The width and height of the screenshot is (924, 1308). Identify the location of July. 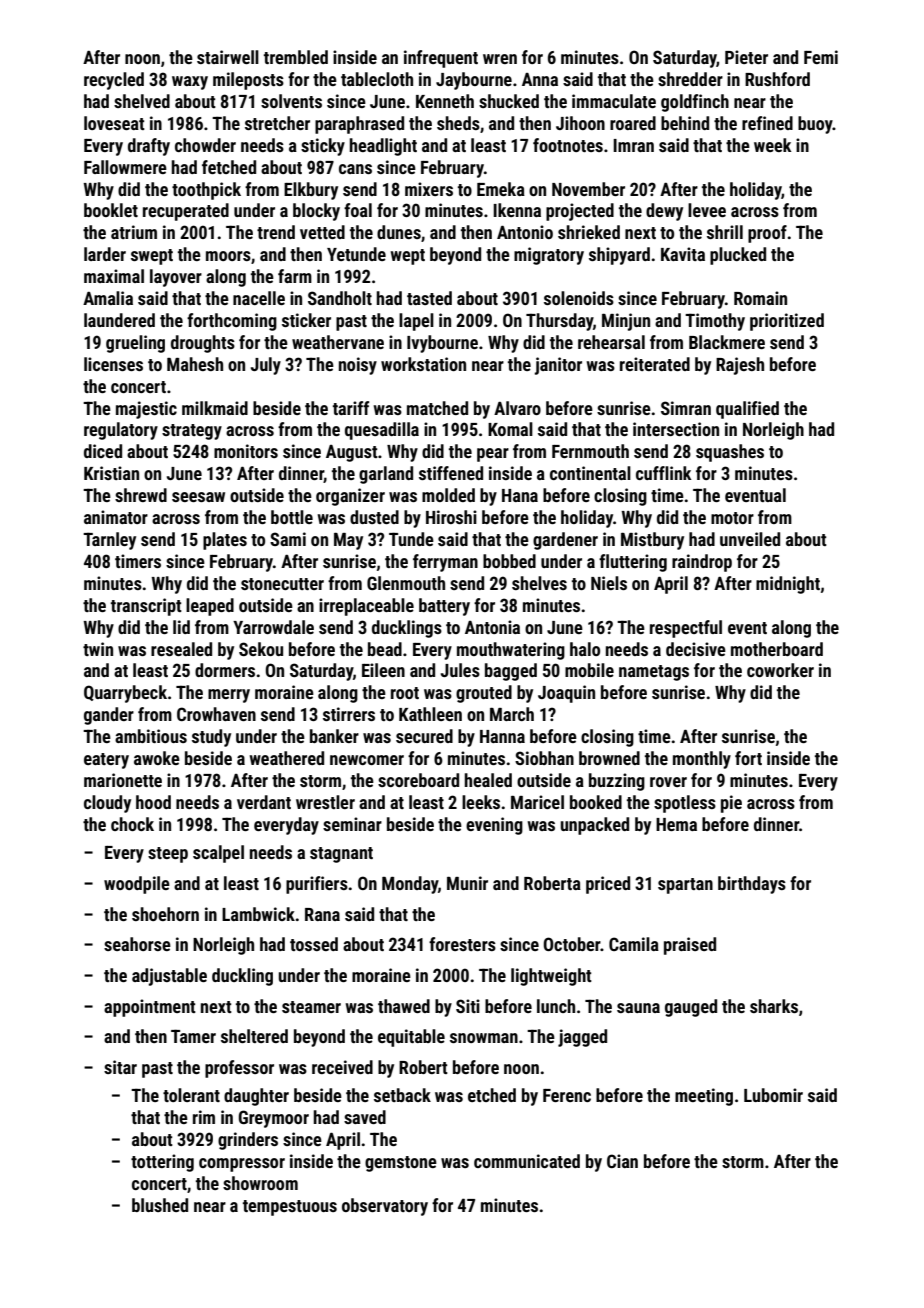
(266, 366).
